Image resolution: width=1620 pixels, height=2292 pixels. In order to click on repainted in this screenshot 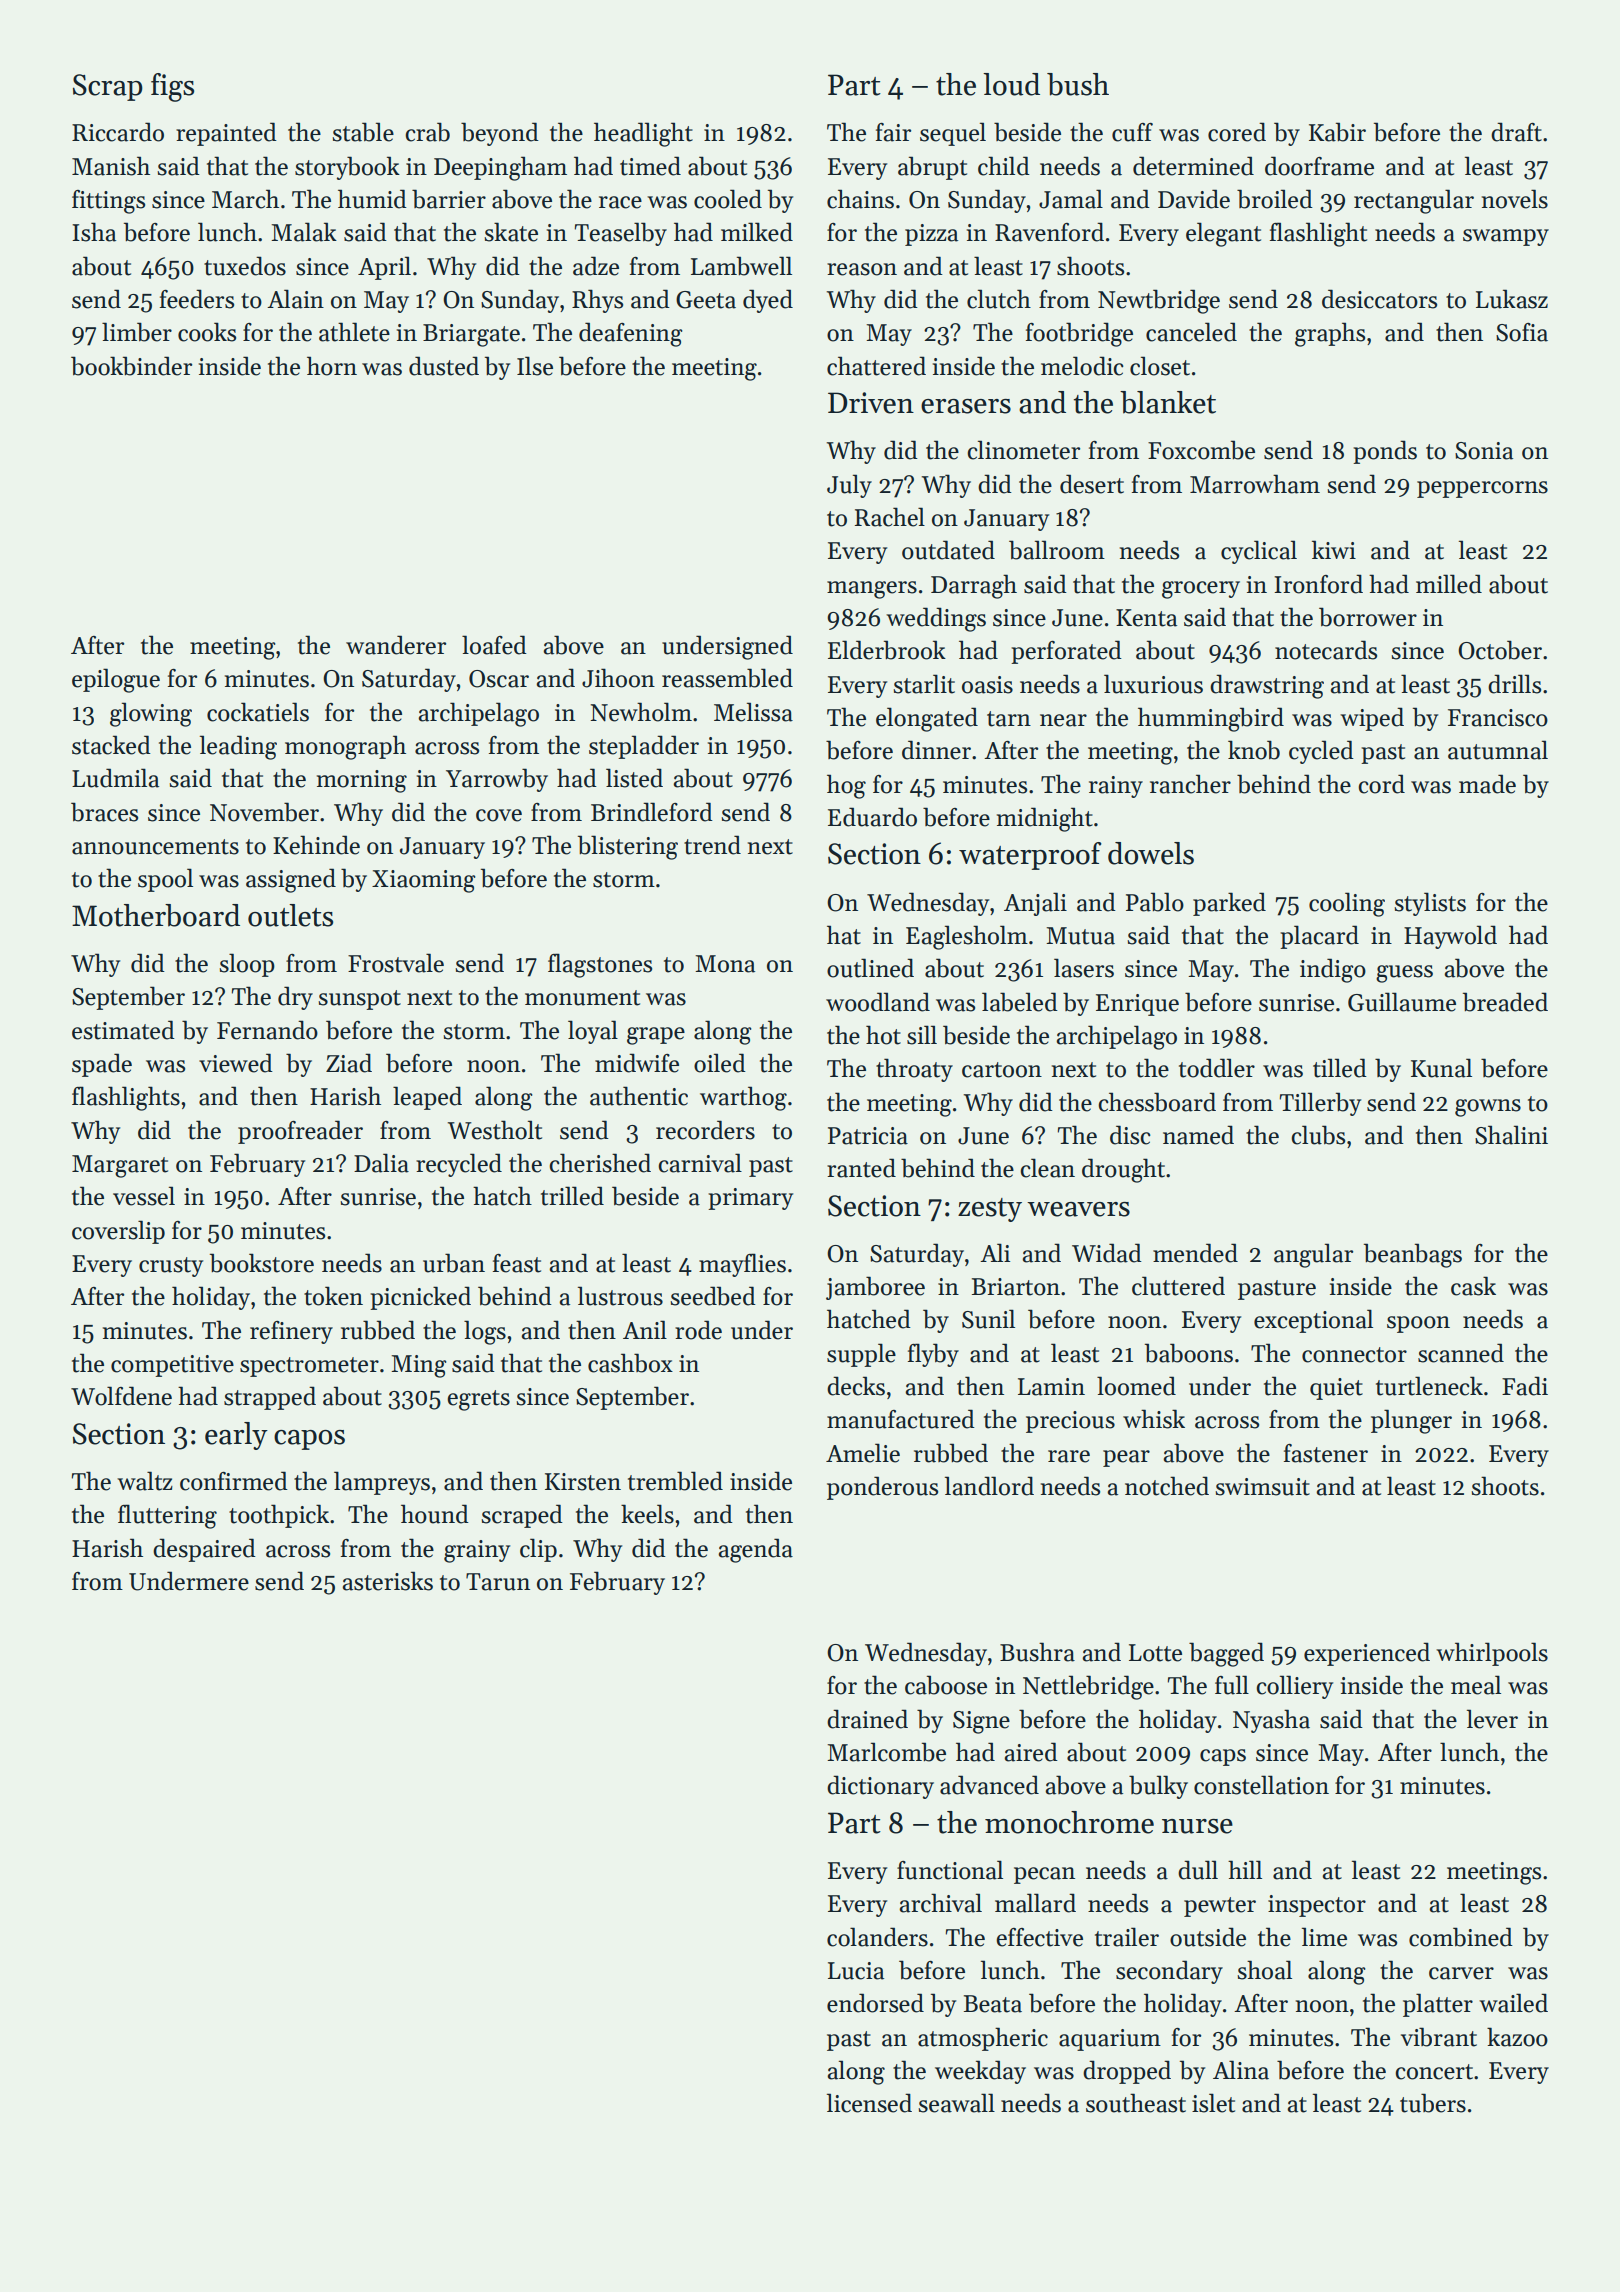, I will do `click(226, 134)`.
